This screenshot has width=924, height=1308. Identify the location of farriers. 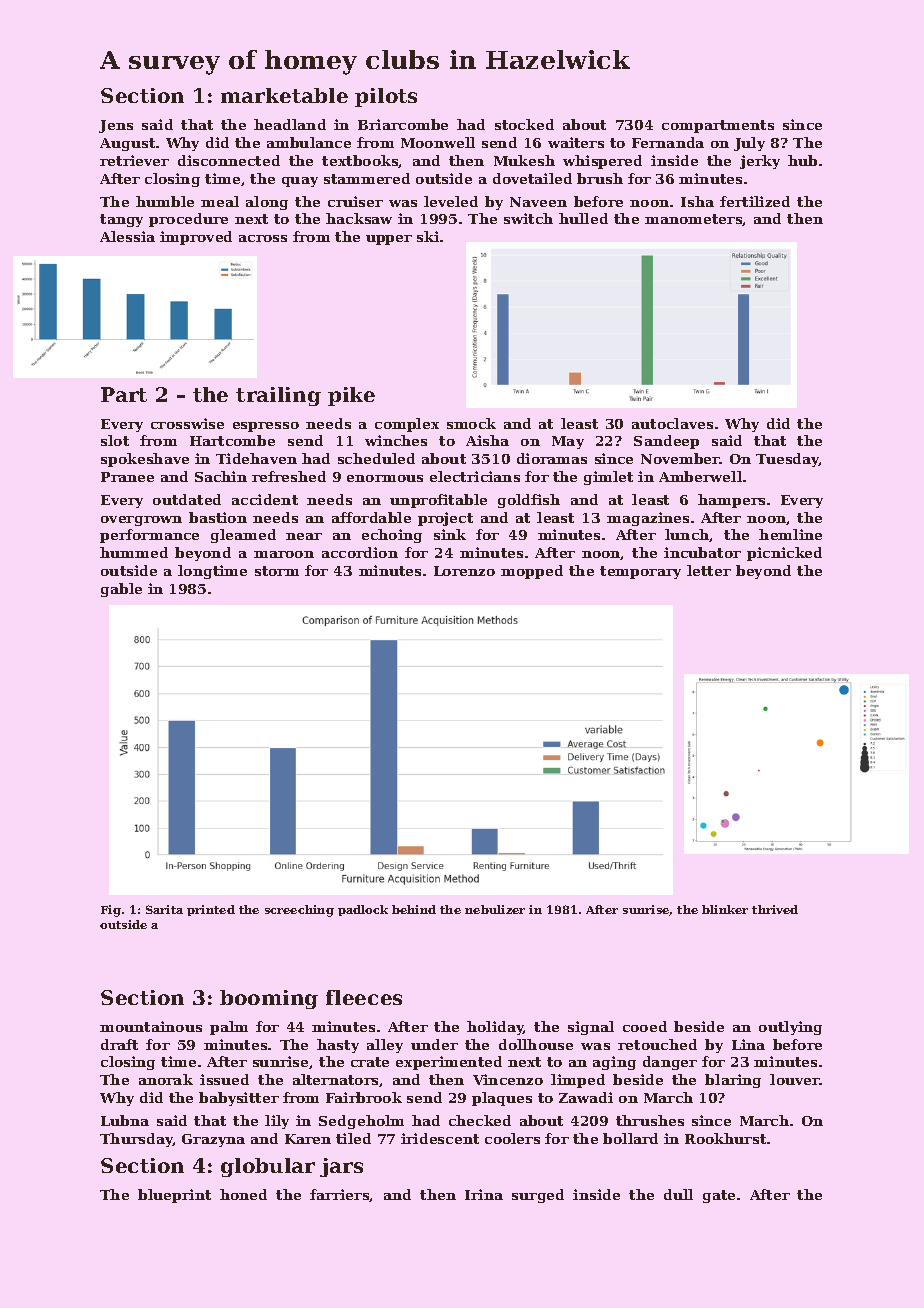
(340, 1195).
